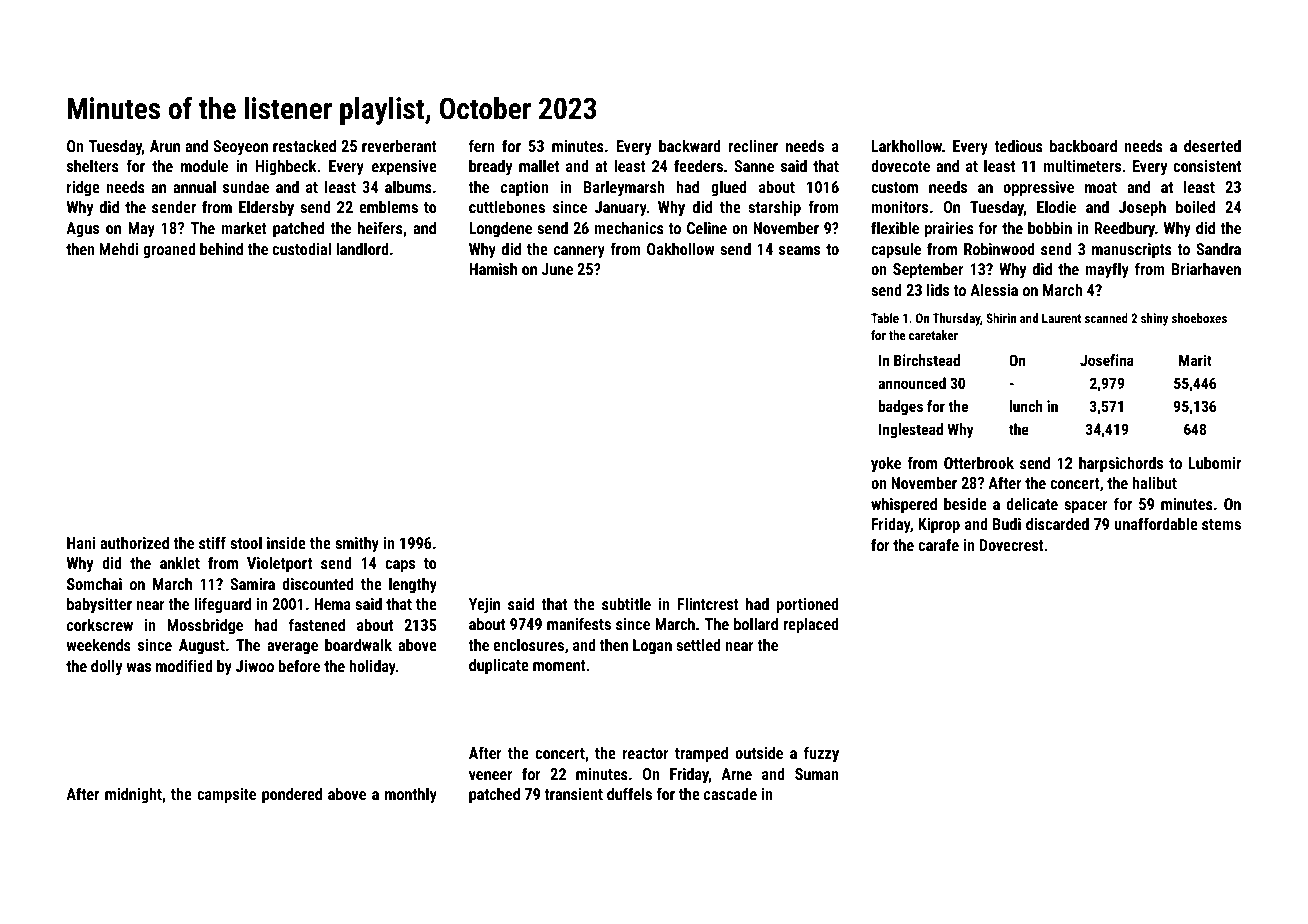 The width and height of the page is (1308, 924). Describe the element at coordinates (811, 626) in the page. I see `replaced` at that location.
